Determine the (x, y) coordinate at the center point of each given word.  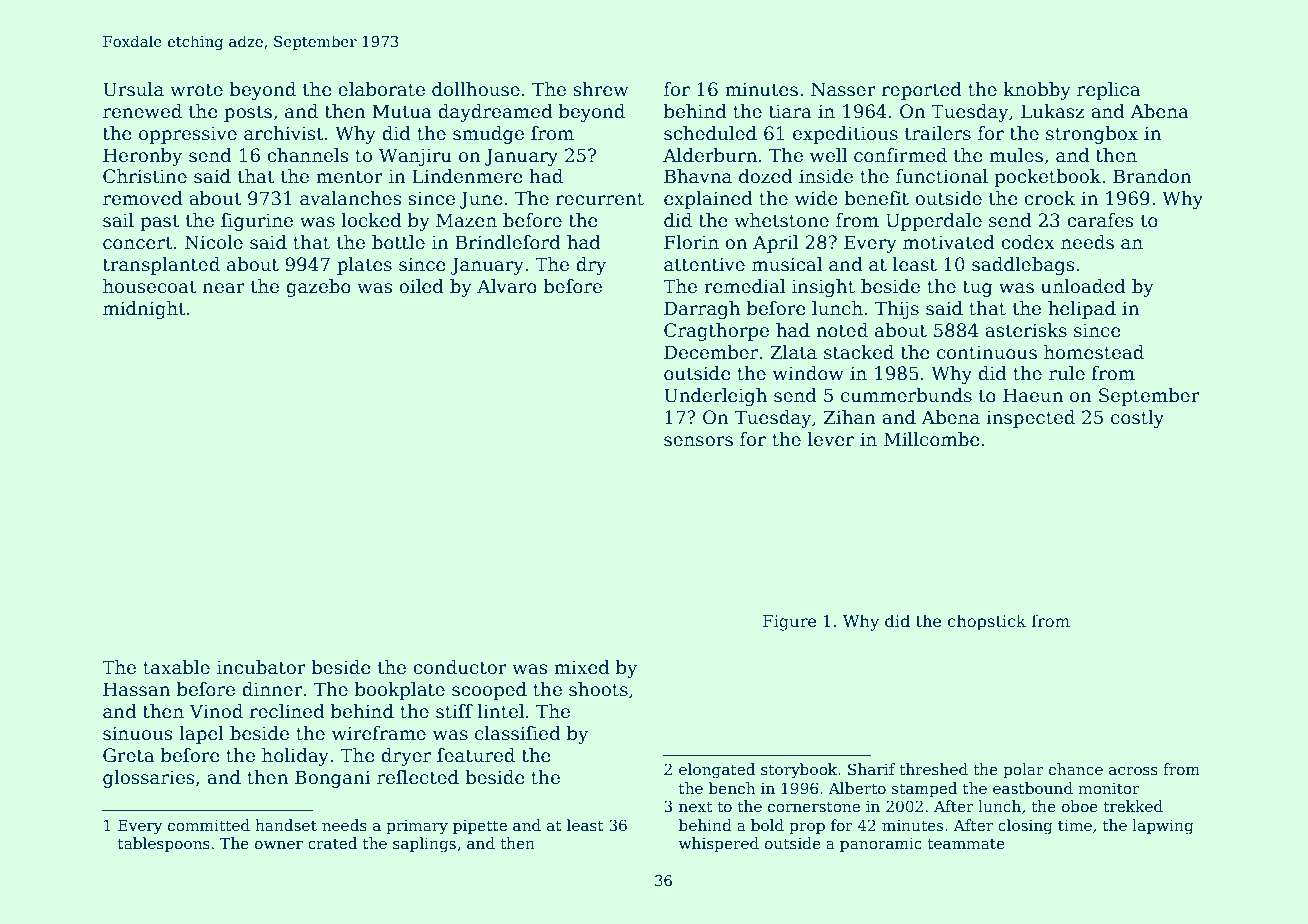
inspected (1030, 419)
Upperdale (934, 222)
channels (307, 155)
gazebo (318, 288)
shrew (600, 89)
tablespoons (164, 844)
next (695, 806)
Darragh (702, 310)
